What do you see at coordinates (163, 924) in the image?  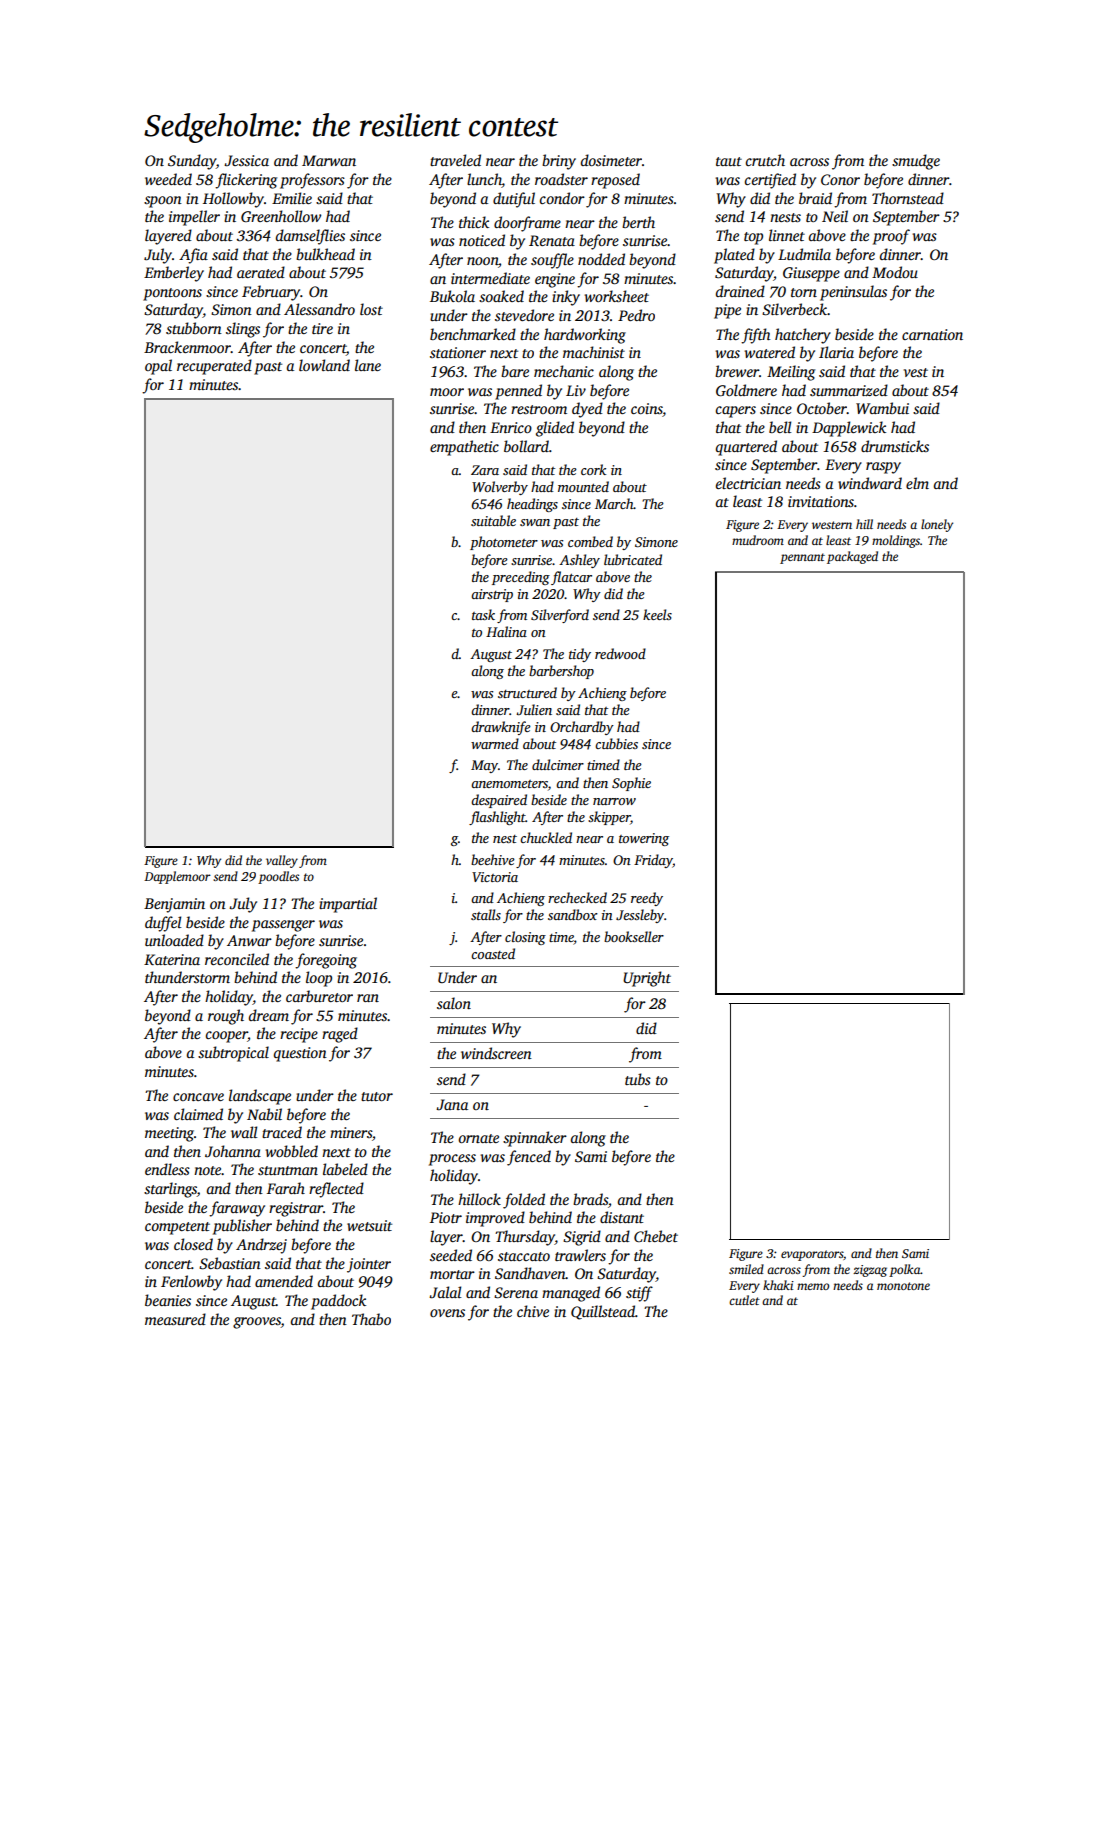 I see `duffel` at bounding box center [163, 924].
